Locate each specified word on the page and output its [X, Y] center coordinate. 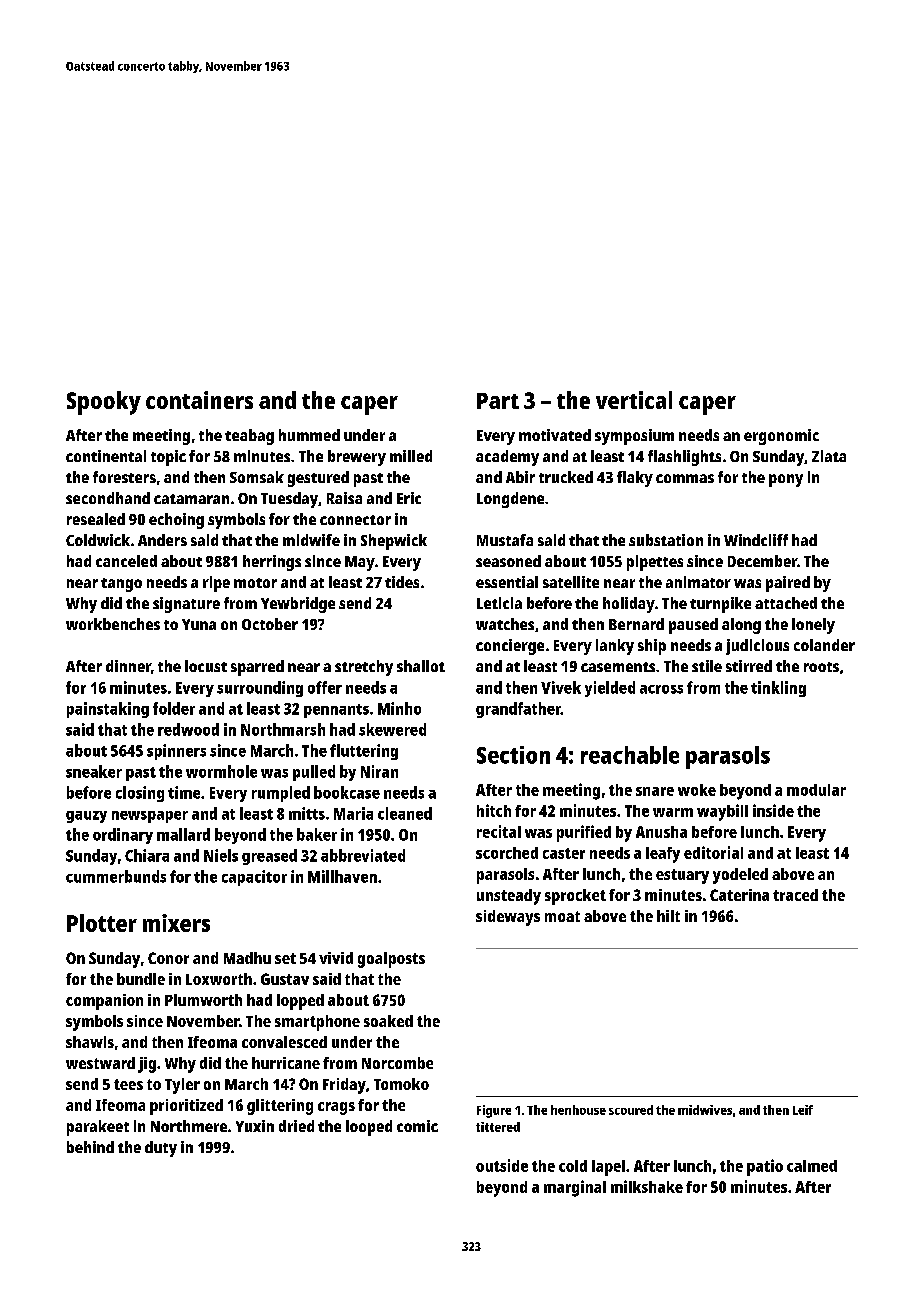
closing [140, 794]
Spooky [104, 403]
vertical [634, 400]
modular [816, 790]
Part [498, 401]
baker [317, 834]
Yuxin [255, 1126]
